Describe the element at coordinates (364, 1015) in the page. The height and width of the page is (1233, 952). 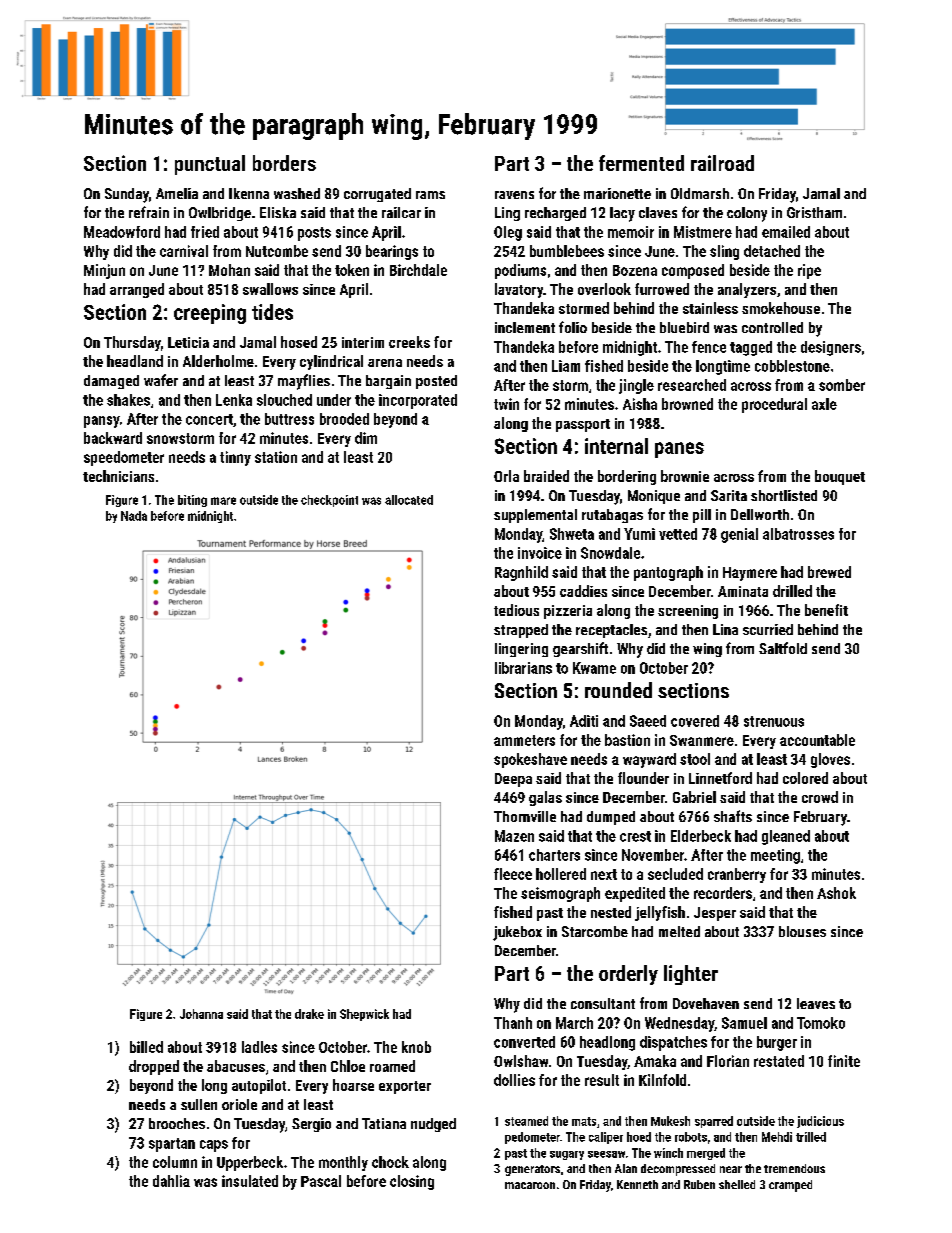
I see `Shepwick` at that location.
